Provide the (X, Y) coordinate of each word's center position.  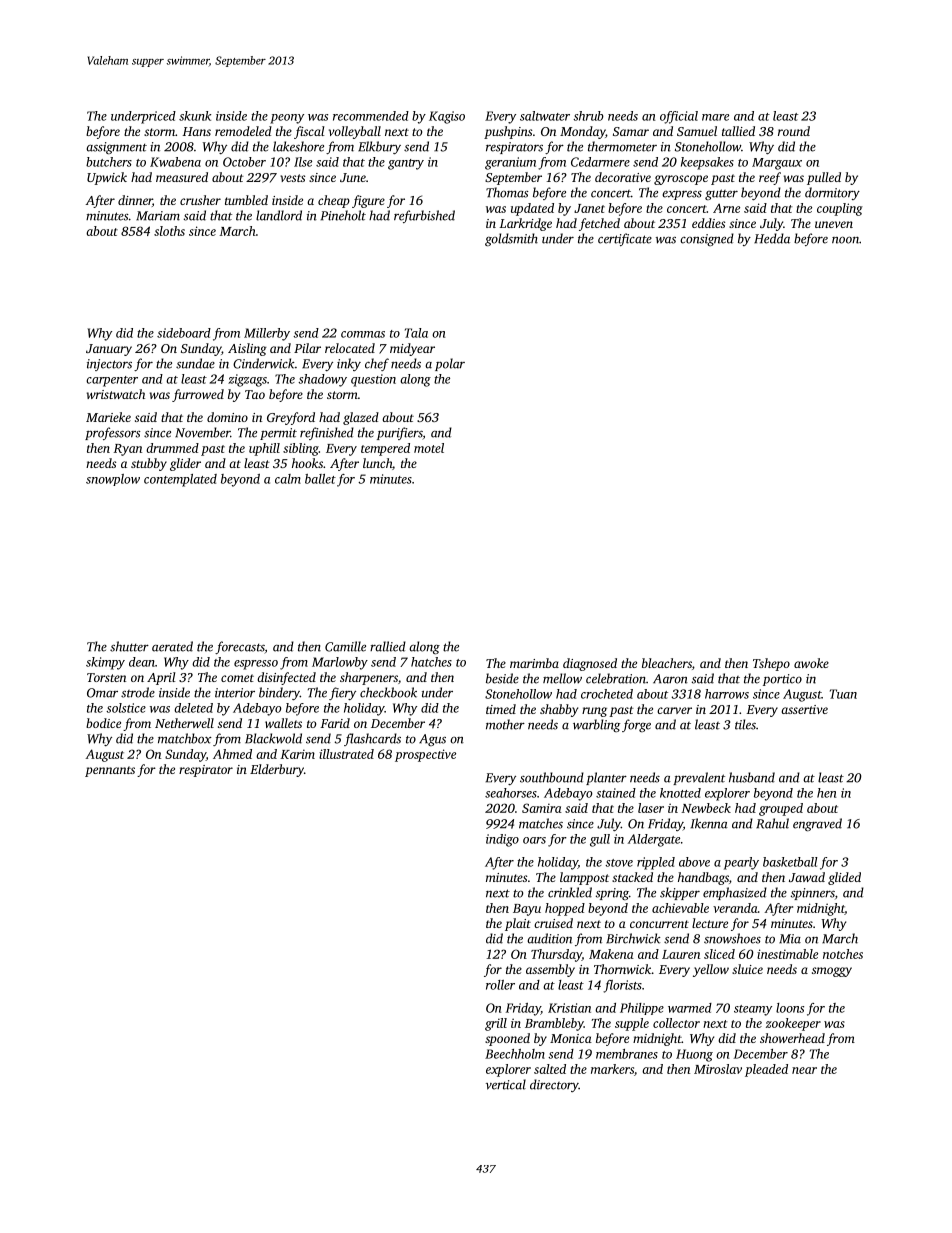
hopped (565, 909)
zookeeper (793, 1024)
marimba (534, 663)
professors (113, 433)
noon (845, 240)
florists (622, 986)
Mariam (158, 216)
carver (674, 710)
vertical (506, 1084)
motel (429, 448)
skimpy (105, 663)
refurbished (424, 216)
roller (500, 985)
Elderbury (277, 770)
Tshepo (771, 664)
